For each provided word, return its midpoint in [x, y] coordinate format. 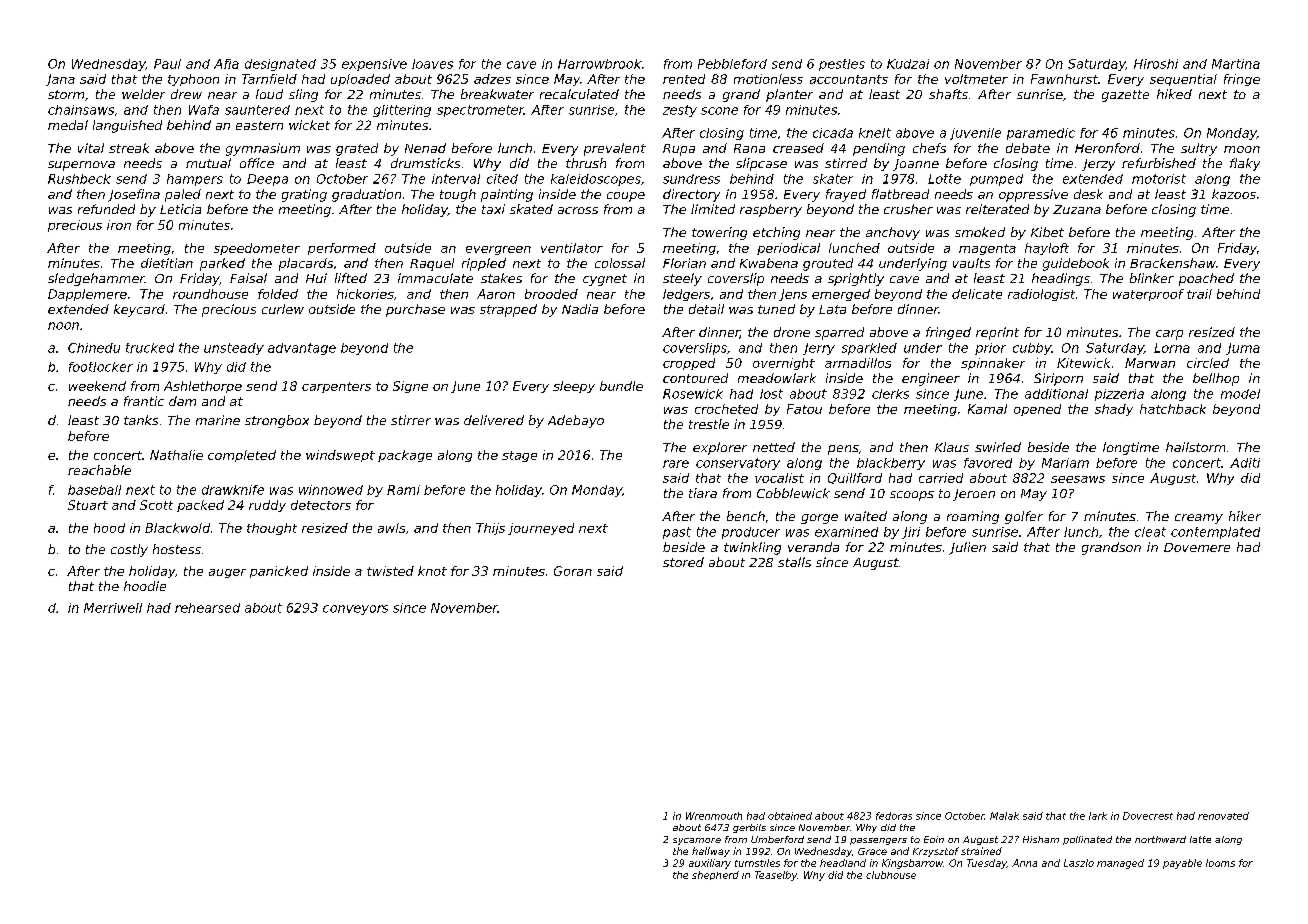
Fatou [804, 409]
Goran [573, 571]
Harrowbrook [600, 64]
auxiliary [710, 864]
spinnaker [993, 364]
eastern [259, 125]
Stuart [88, 505]
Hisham [1041, 839]
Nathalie [176, 455]
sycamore [697, 841]
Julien [967, 548]
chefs [929, 148]
